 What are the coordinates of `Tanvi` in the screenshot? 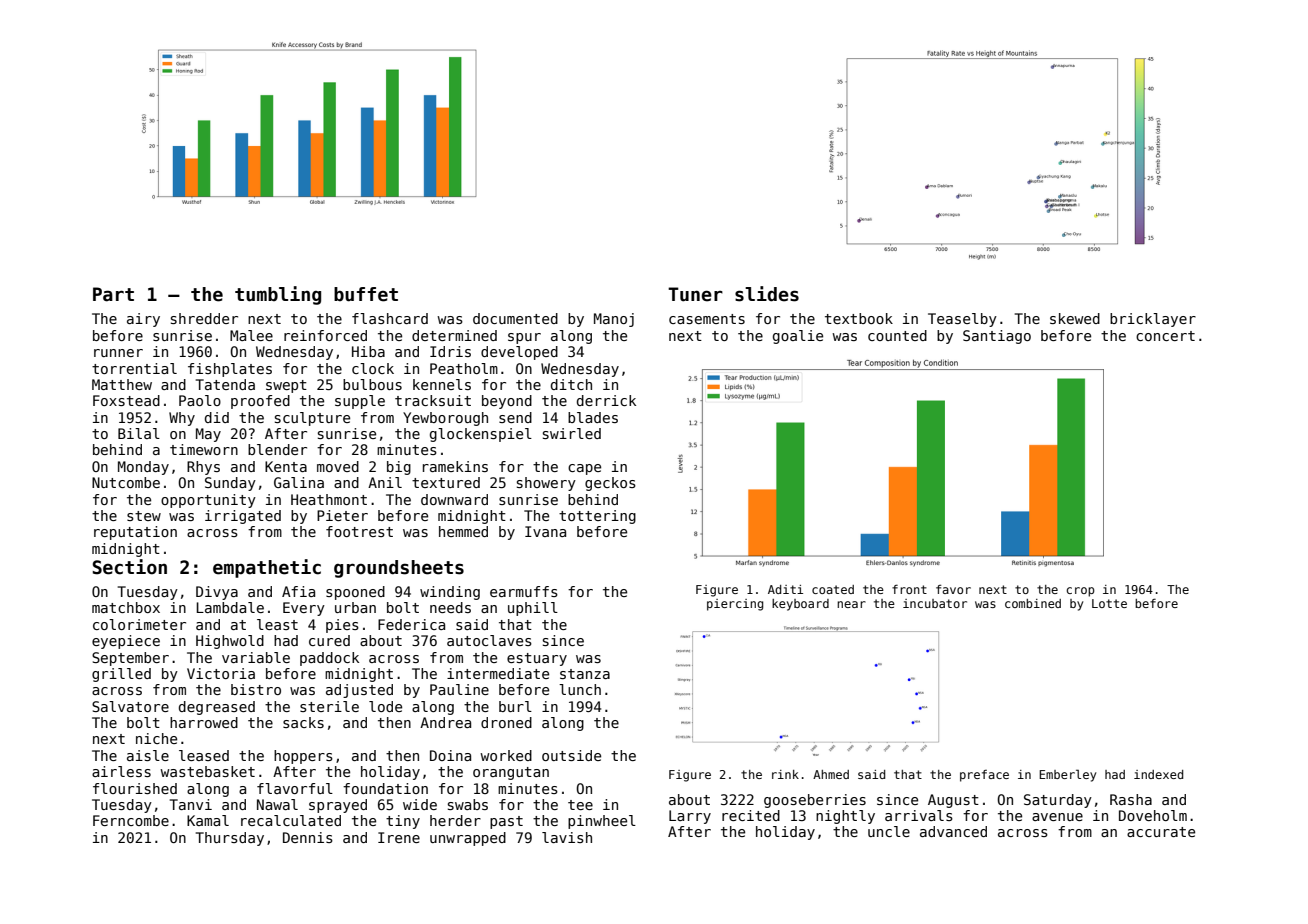 It's located at (191, 804).
